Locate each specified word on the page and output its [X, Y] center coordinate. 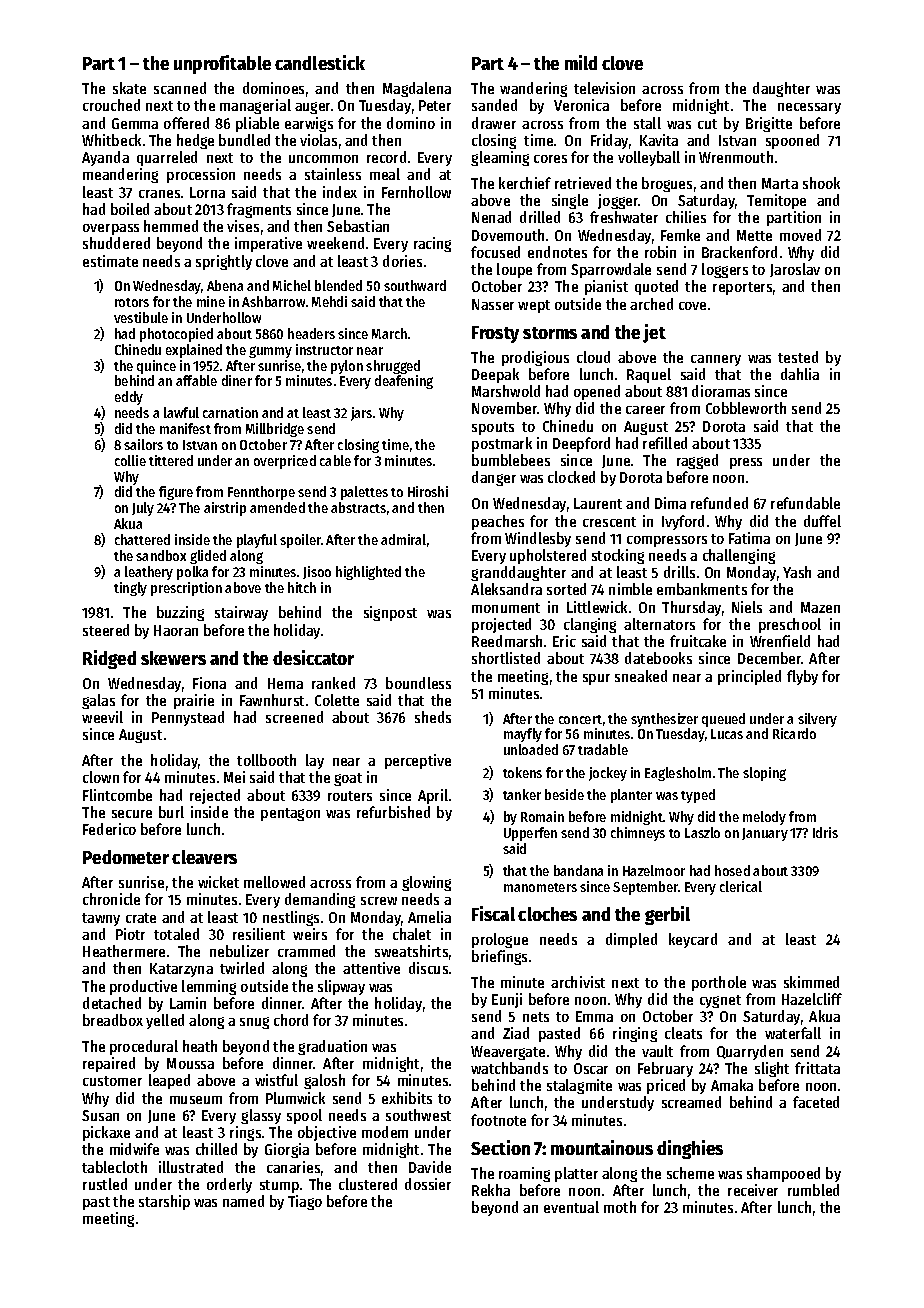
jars [361, 414]
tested [798, 357]
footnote [498, 1120]
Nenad [491, 217]
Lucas [727, 734]
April [433, 796]
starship [164, 1202]
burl [171, 812]
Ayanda [105, 158]
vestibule [141, 317]
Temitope [776, 201]
